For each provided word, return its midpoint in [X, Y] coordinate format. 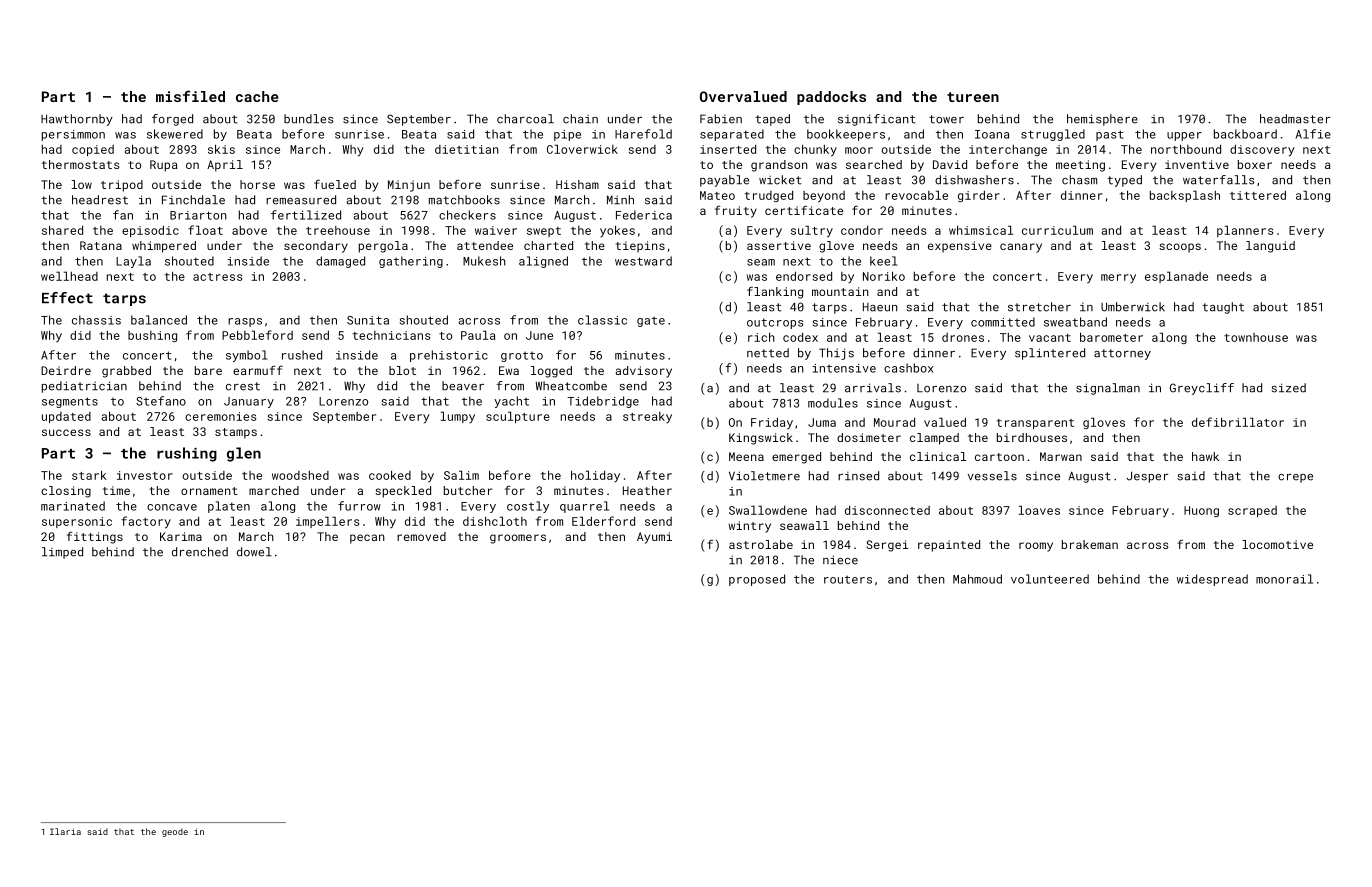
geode [175, 832]
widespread [1212, 580]
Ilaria [65, 831]
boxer [1255, 164]
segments [70, 402]
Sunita [368, 320]
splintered [1050, 354]
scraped [1252, 511]
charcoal [525, 119]
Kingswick [761, 439]
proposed [757, 580]
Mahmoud [977, 579]
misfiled [190, 96]
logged [551, 372]
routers [848, 580]
